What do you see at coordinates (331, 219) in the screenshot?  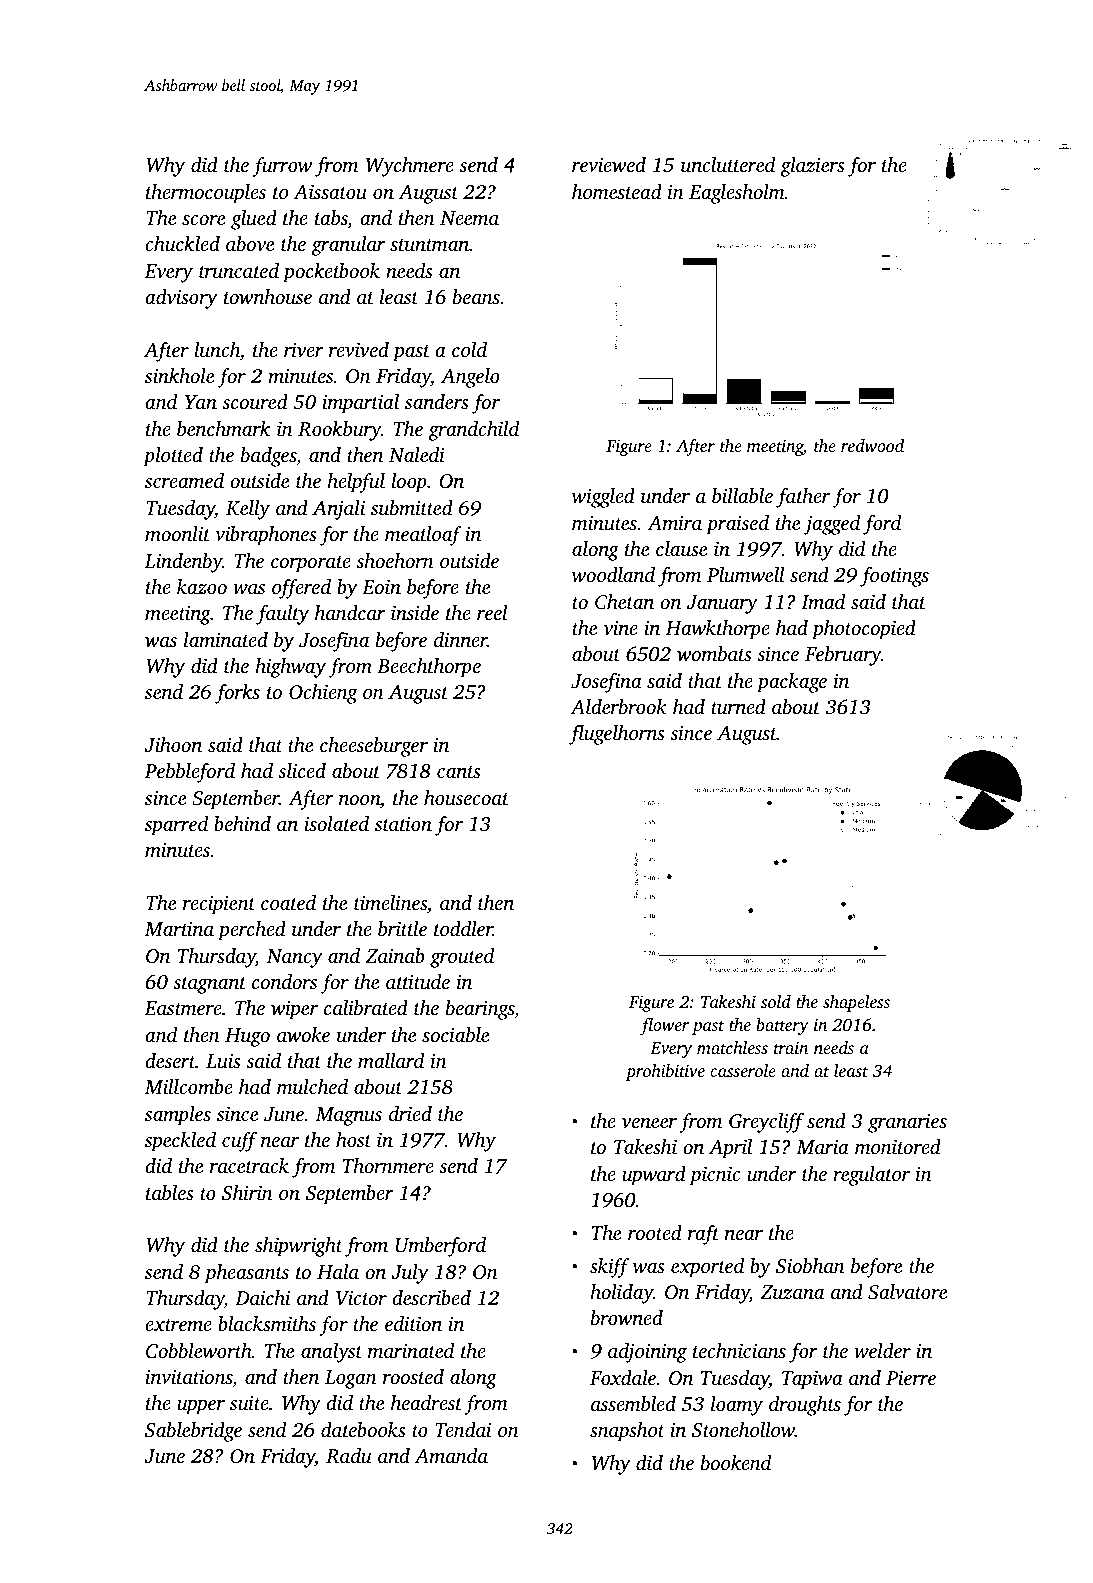 I see `tabs` at bounding box center [331, 219].
